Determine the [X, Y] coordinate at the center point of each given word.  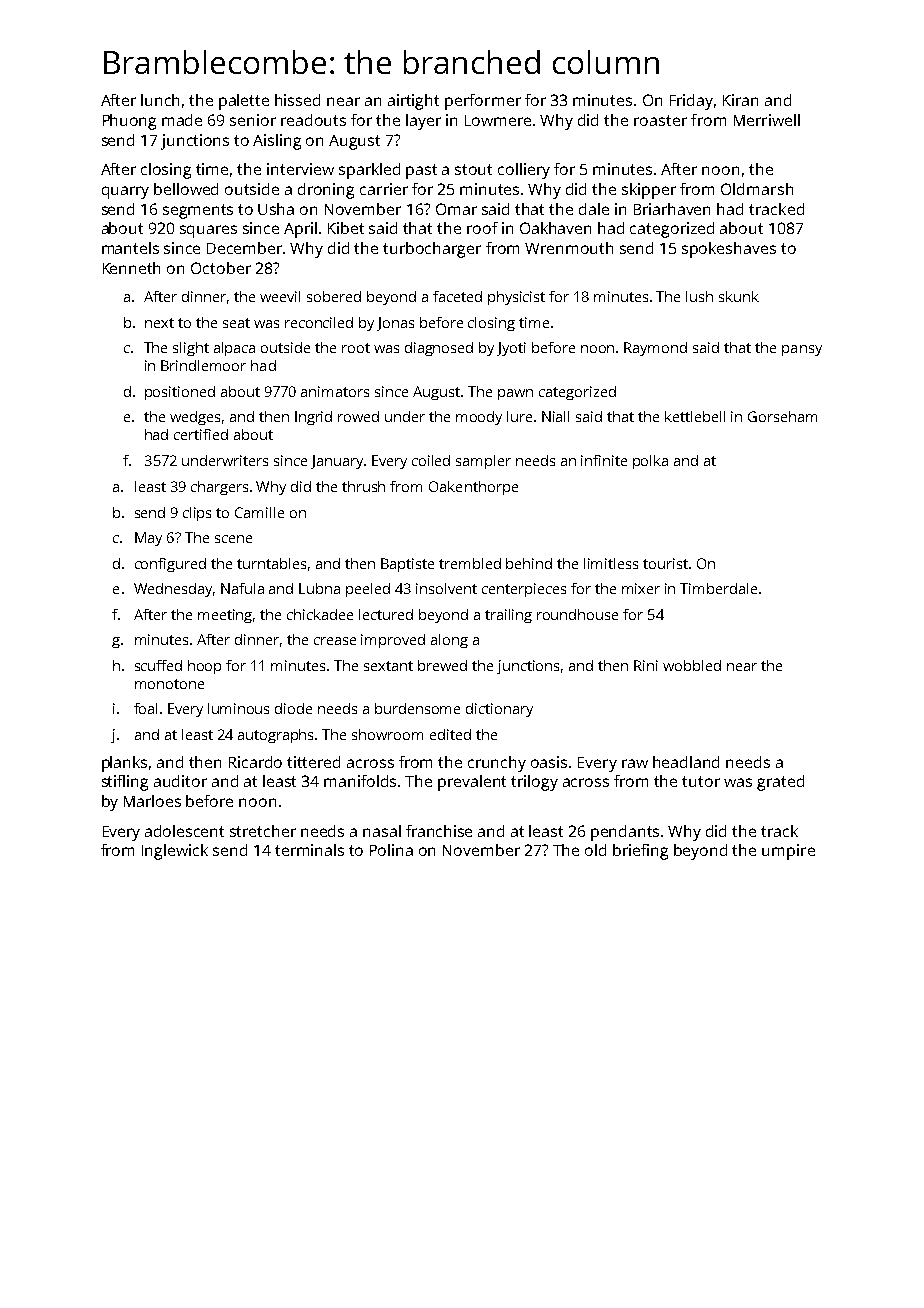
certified [201, 434]
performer [483, 102]
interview [300, 169]
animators [335, 391]
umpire [788, 852]
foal [145, 708]
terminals [309, 850]
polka [650, 462]
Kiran [740, 100]
